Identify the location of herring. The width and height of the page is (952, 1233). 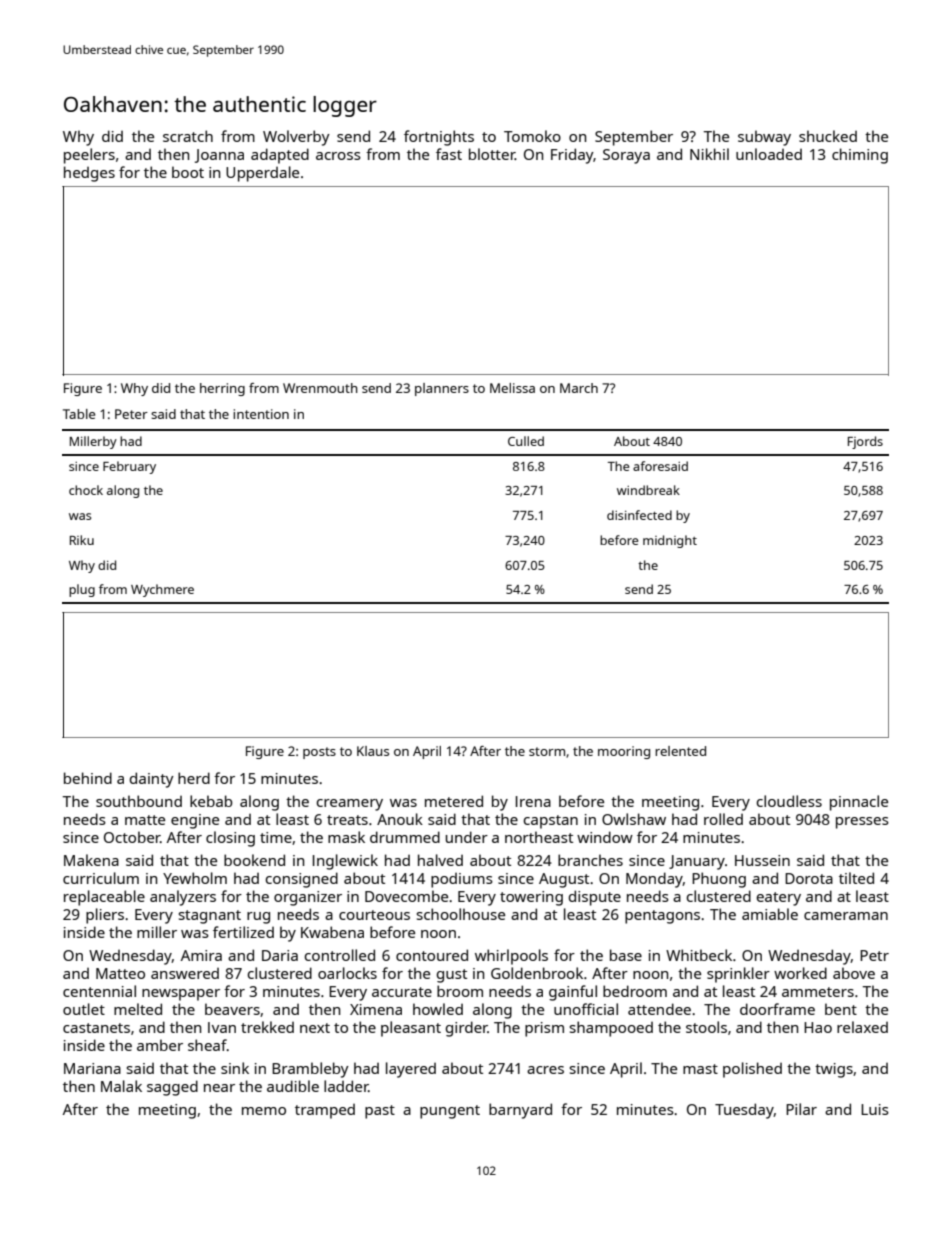
(222, 389).
